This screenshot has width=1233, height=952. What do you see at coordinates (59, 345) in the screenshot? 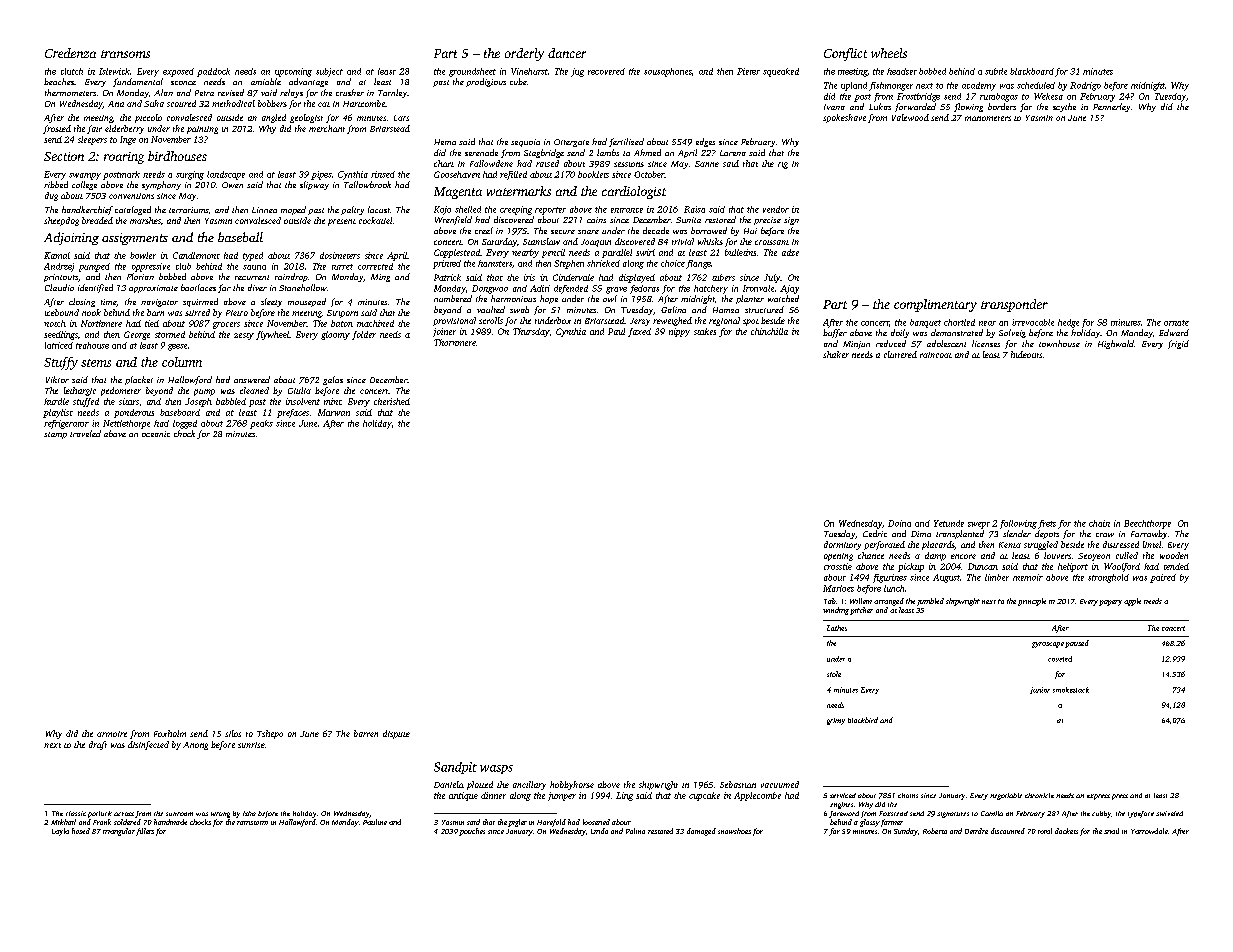
I see `latticed` at bounding box center [59, 345].
